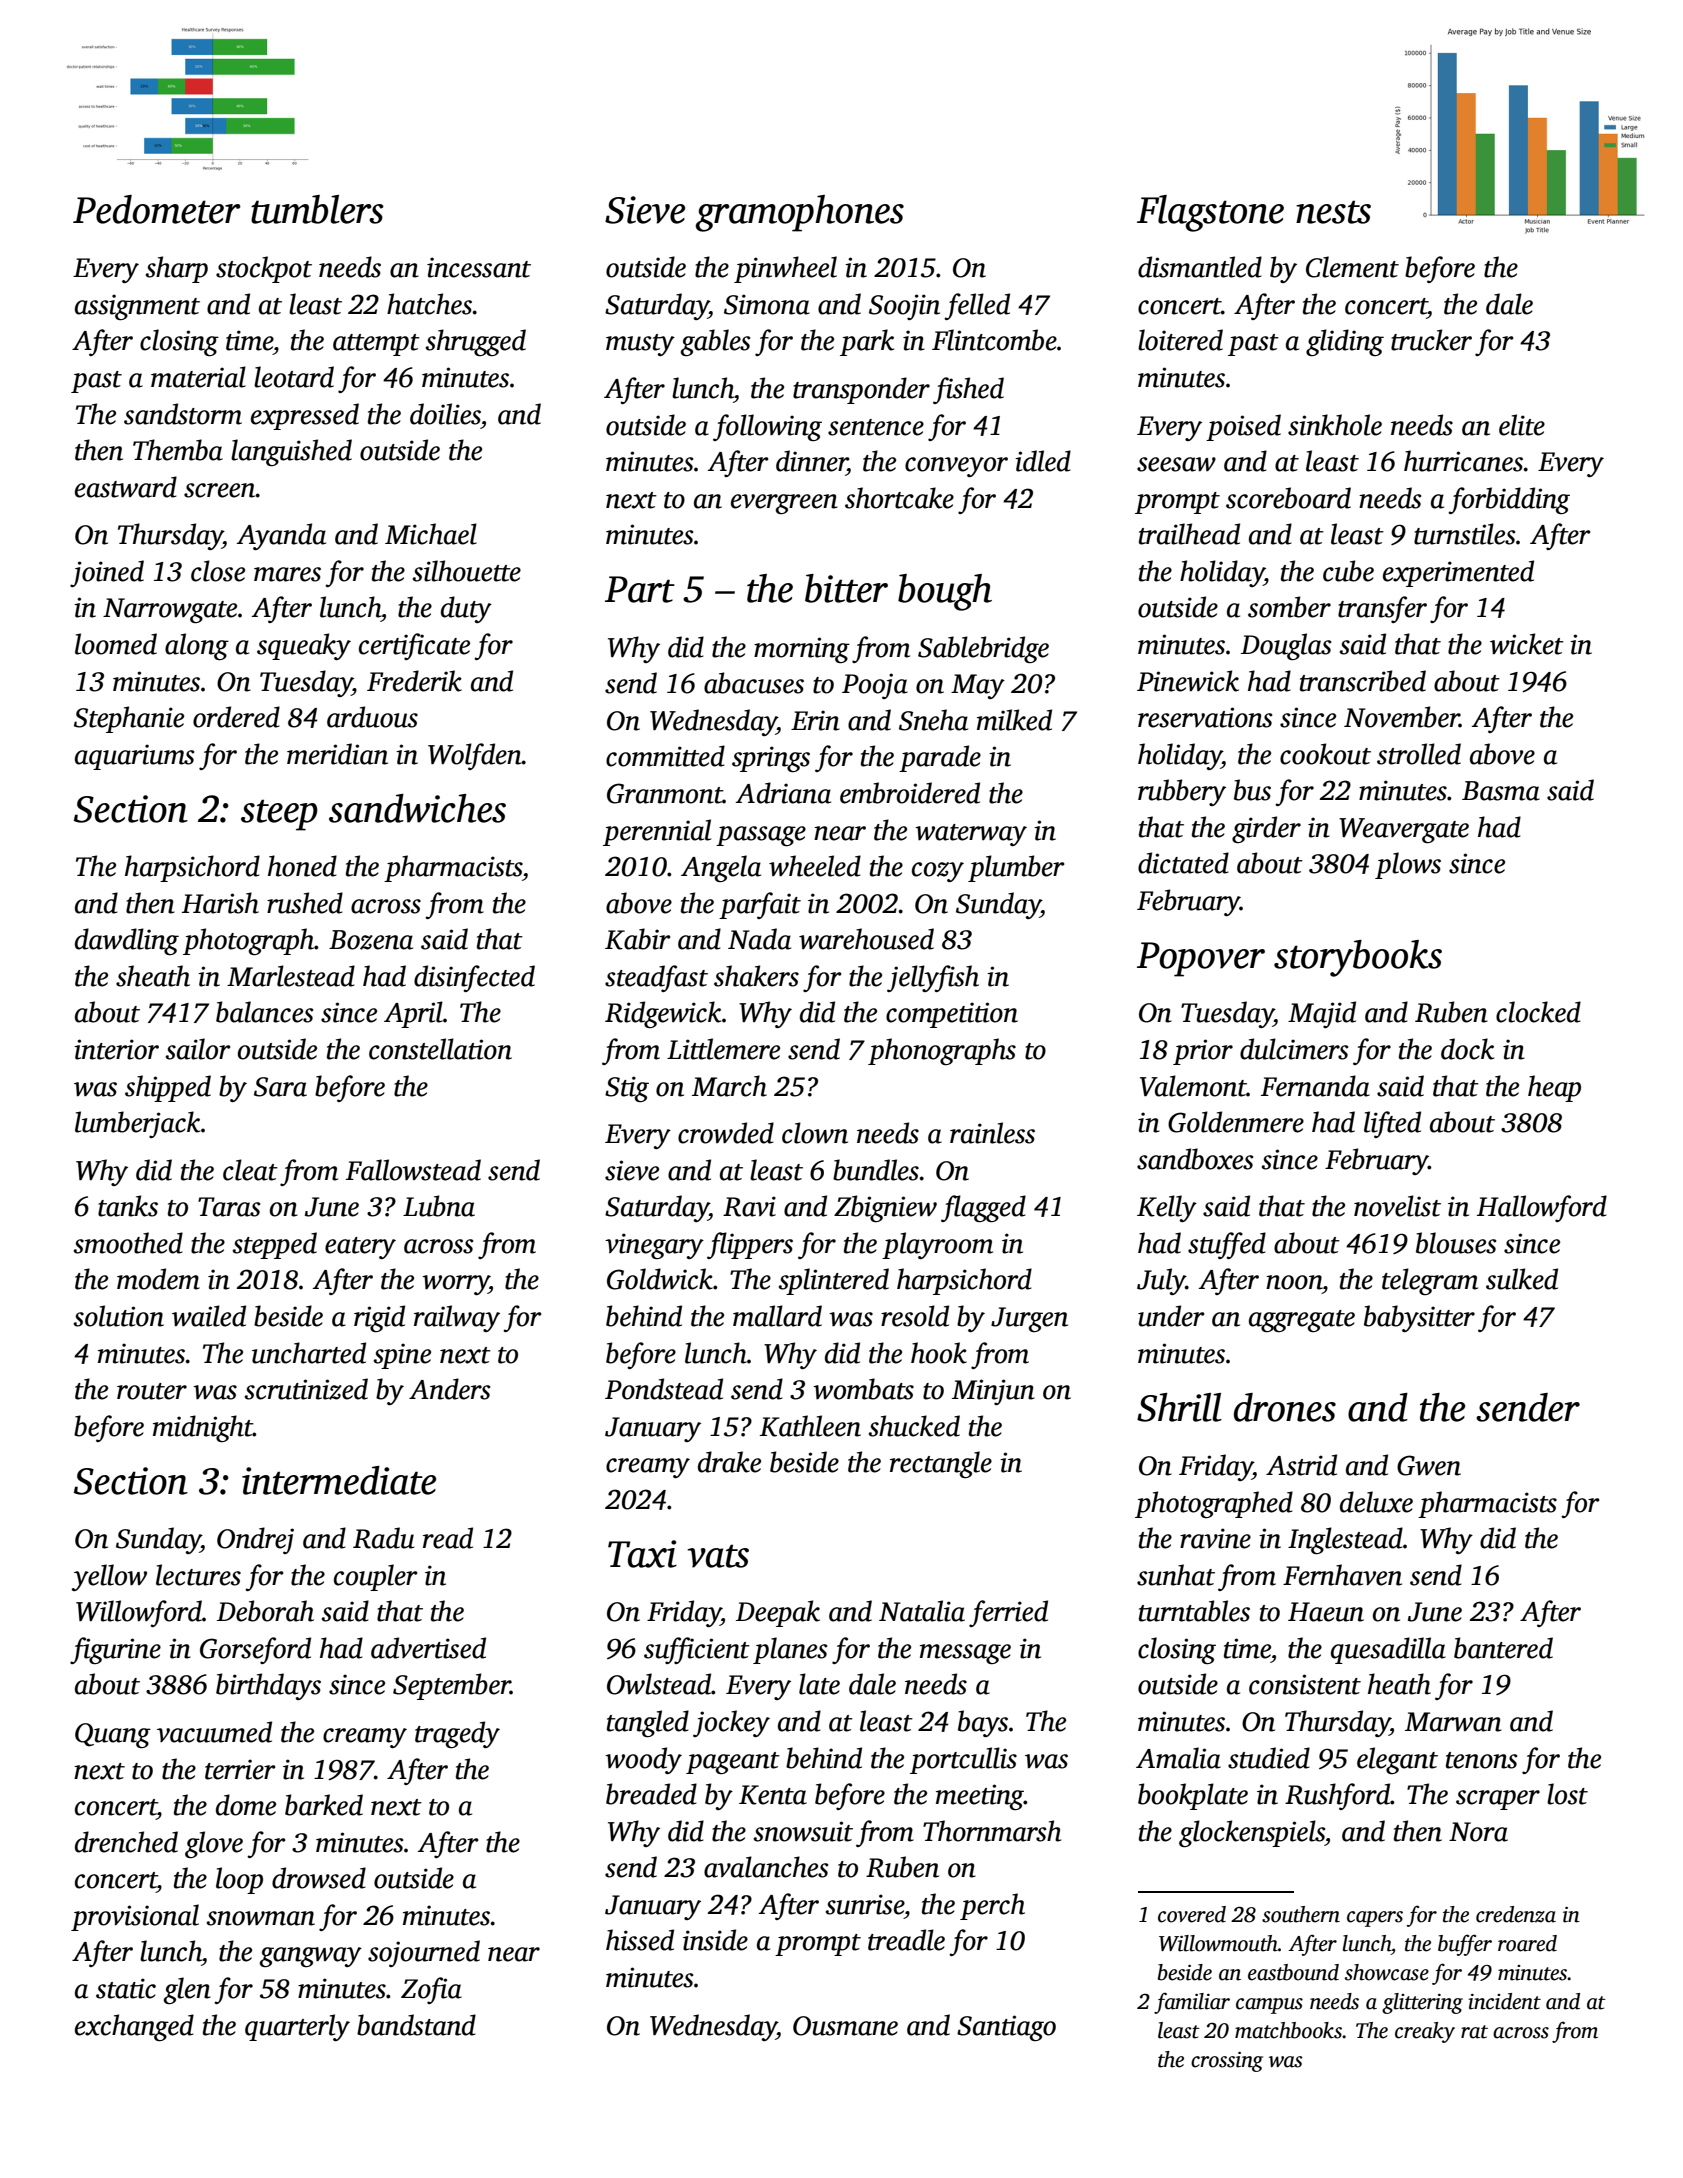 The image size is (1683, 2178). What do you see at coordinates (723, 1049) in the page?
I see `Littlemere` at bounding box center [723, 1049].
